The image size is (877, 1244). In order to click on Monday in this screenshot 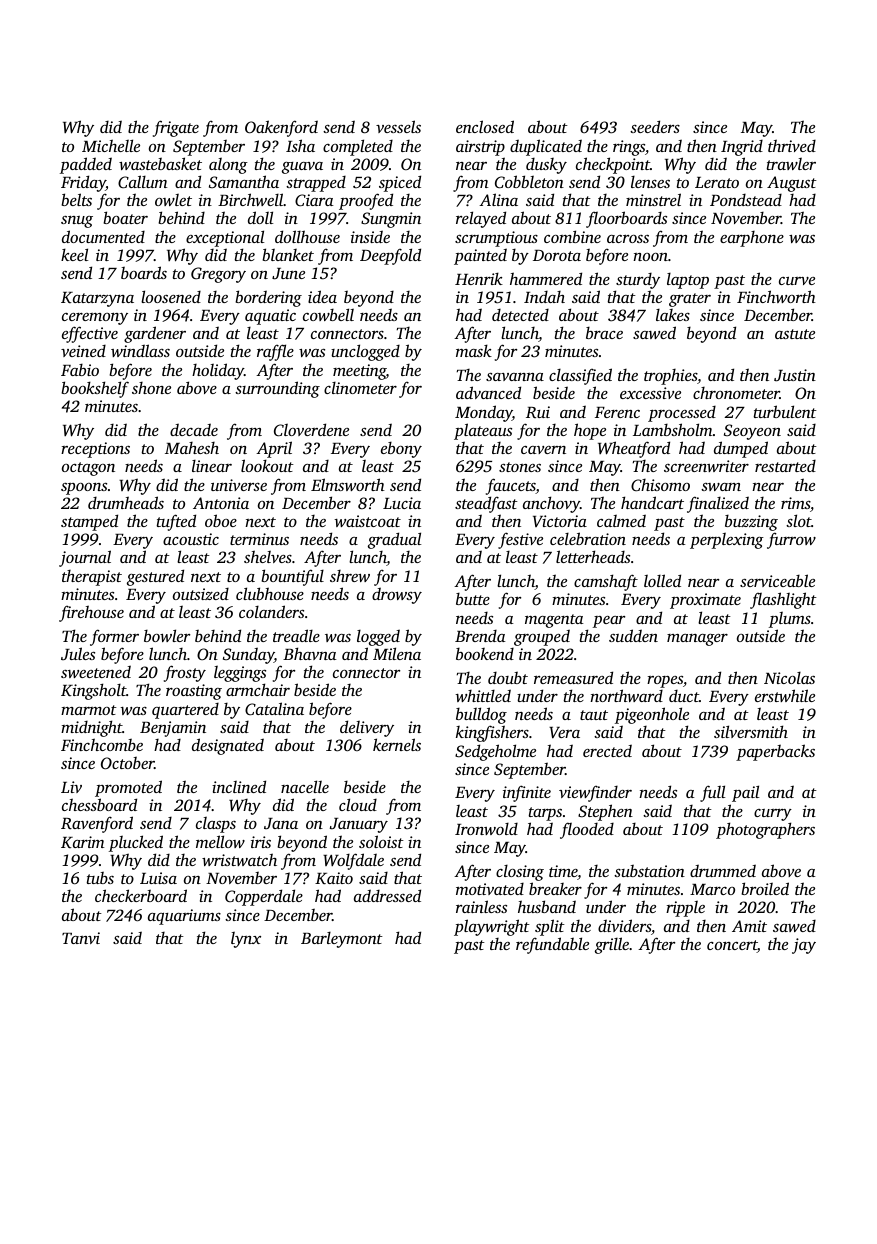, I will do `click(483, 413)`.
